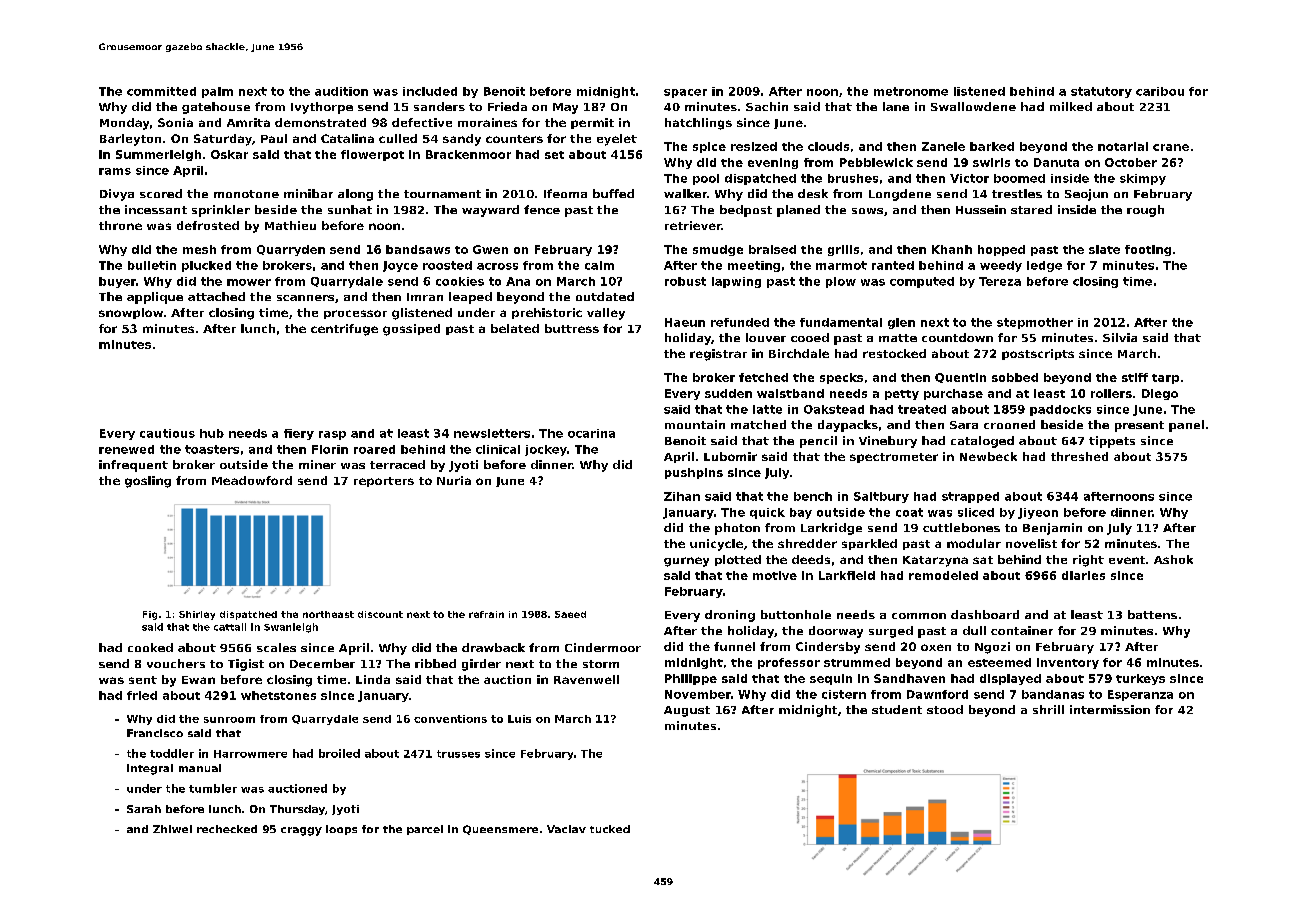 The width and height of the screenshot is (1308, 924). What do you see at coordinates (398, 138) in the screenshot?
I see `culled` at bounding box center [398, 138].
